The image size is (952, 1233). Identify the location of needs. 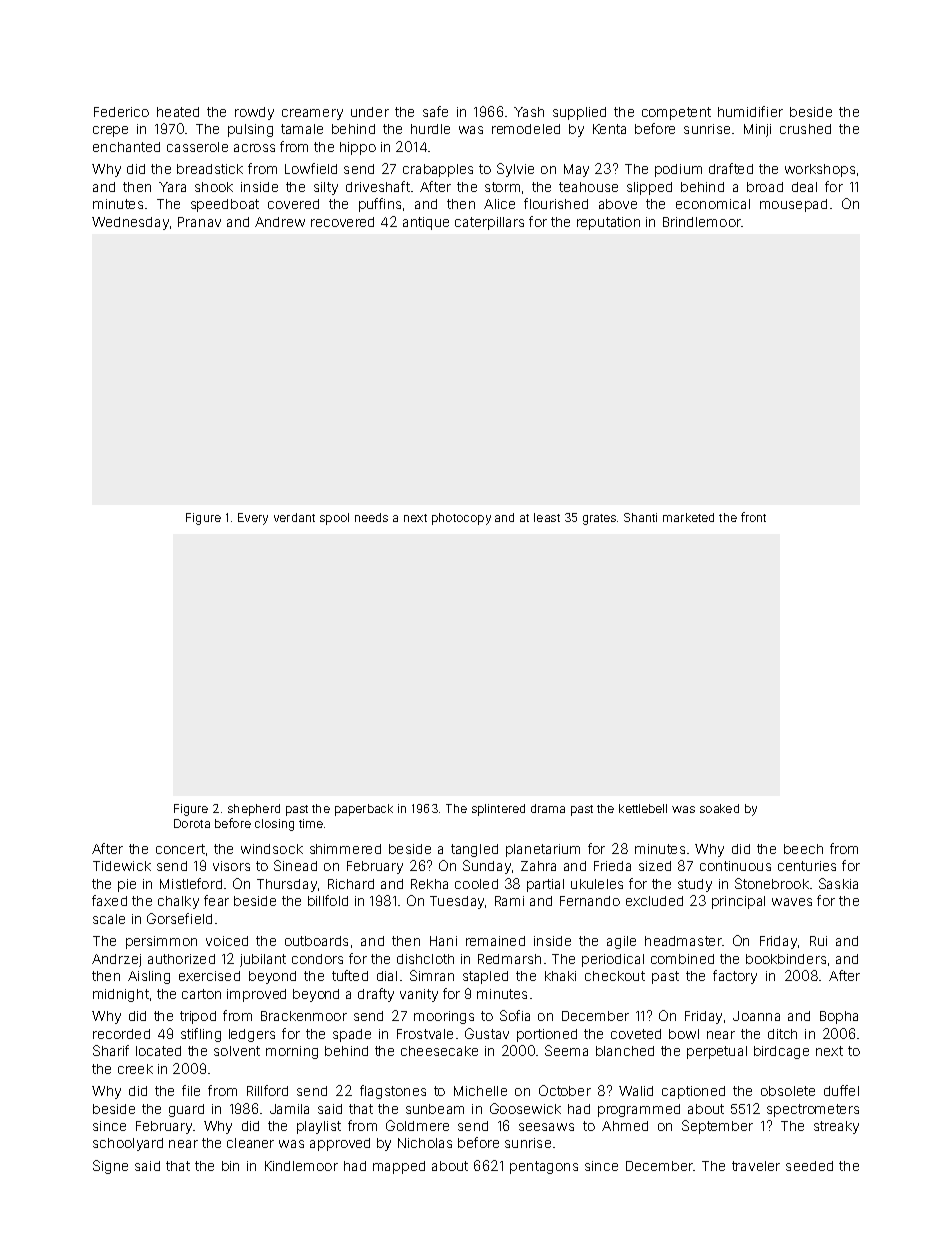
(371, 517).
